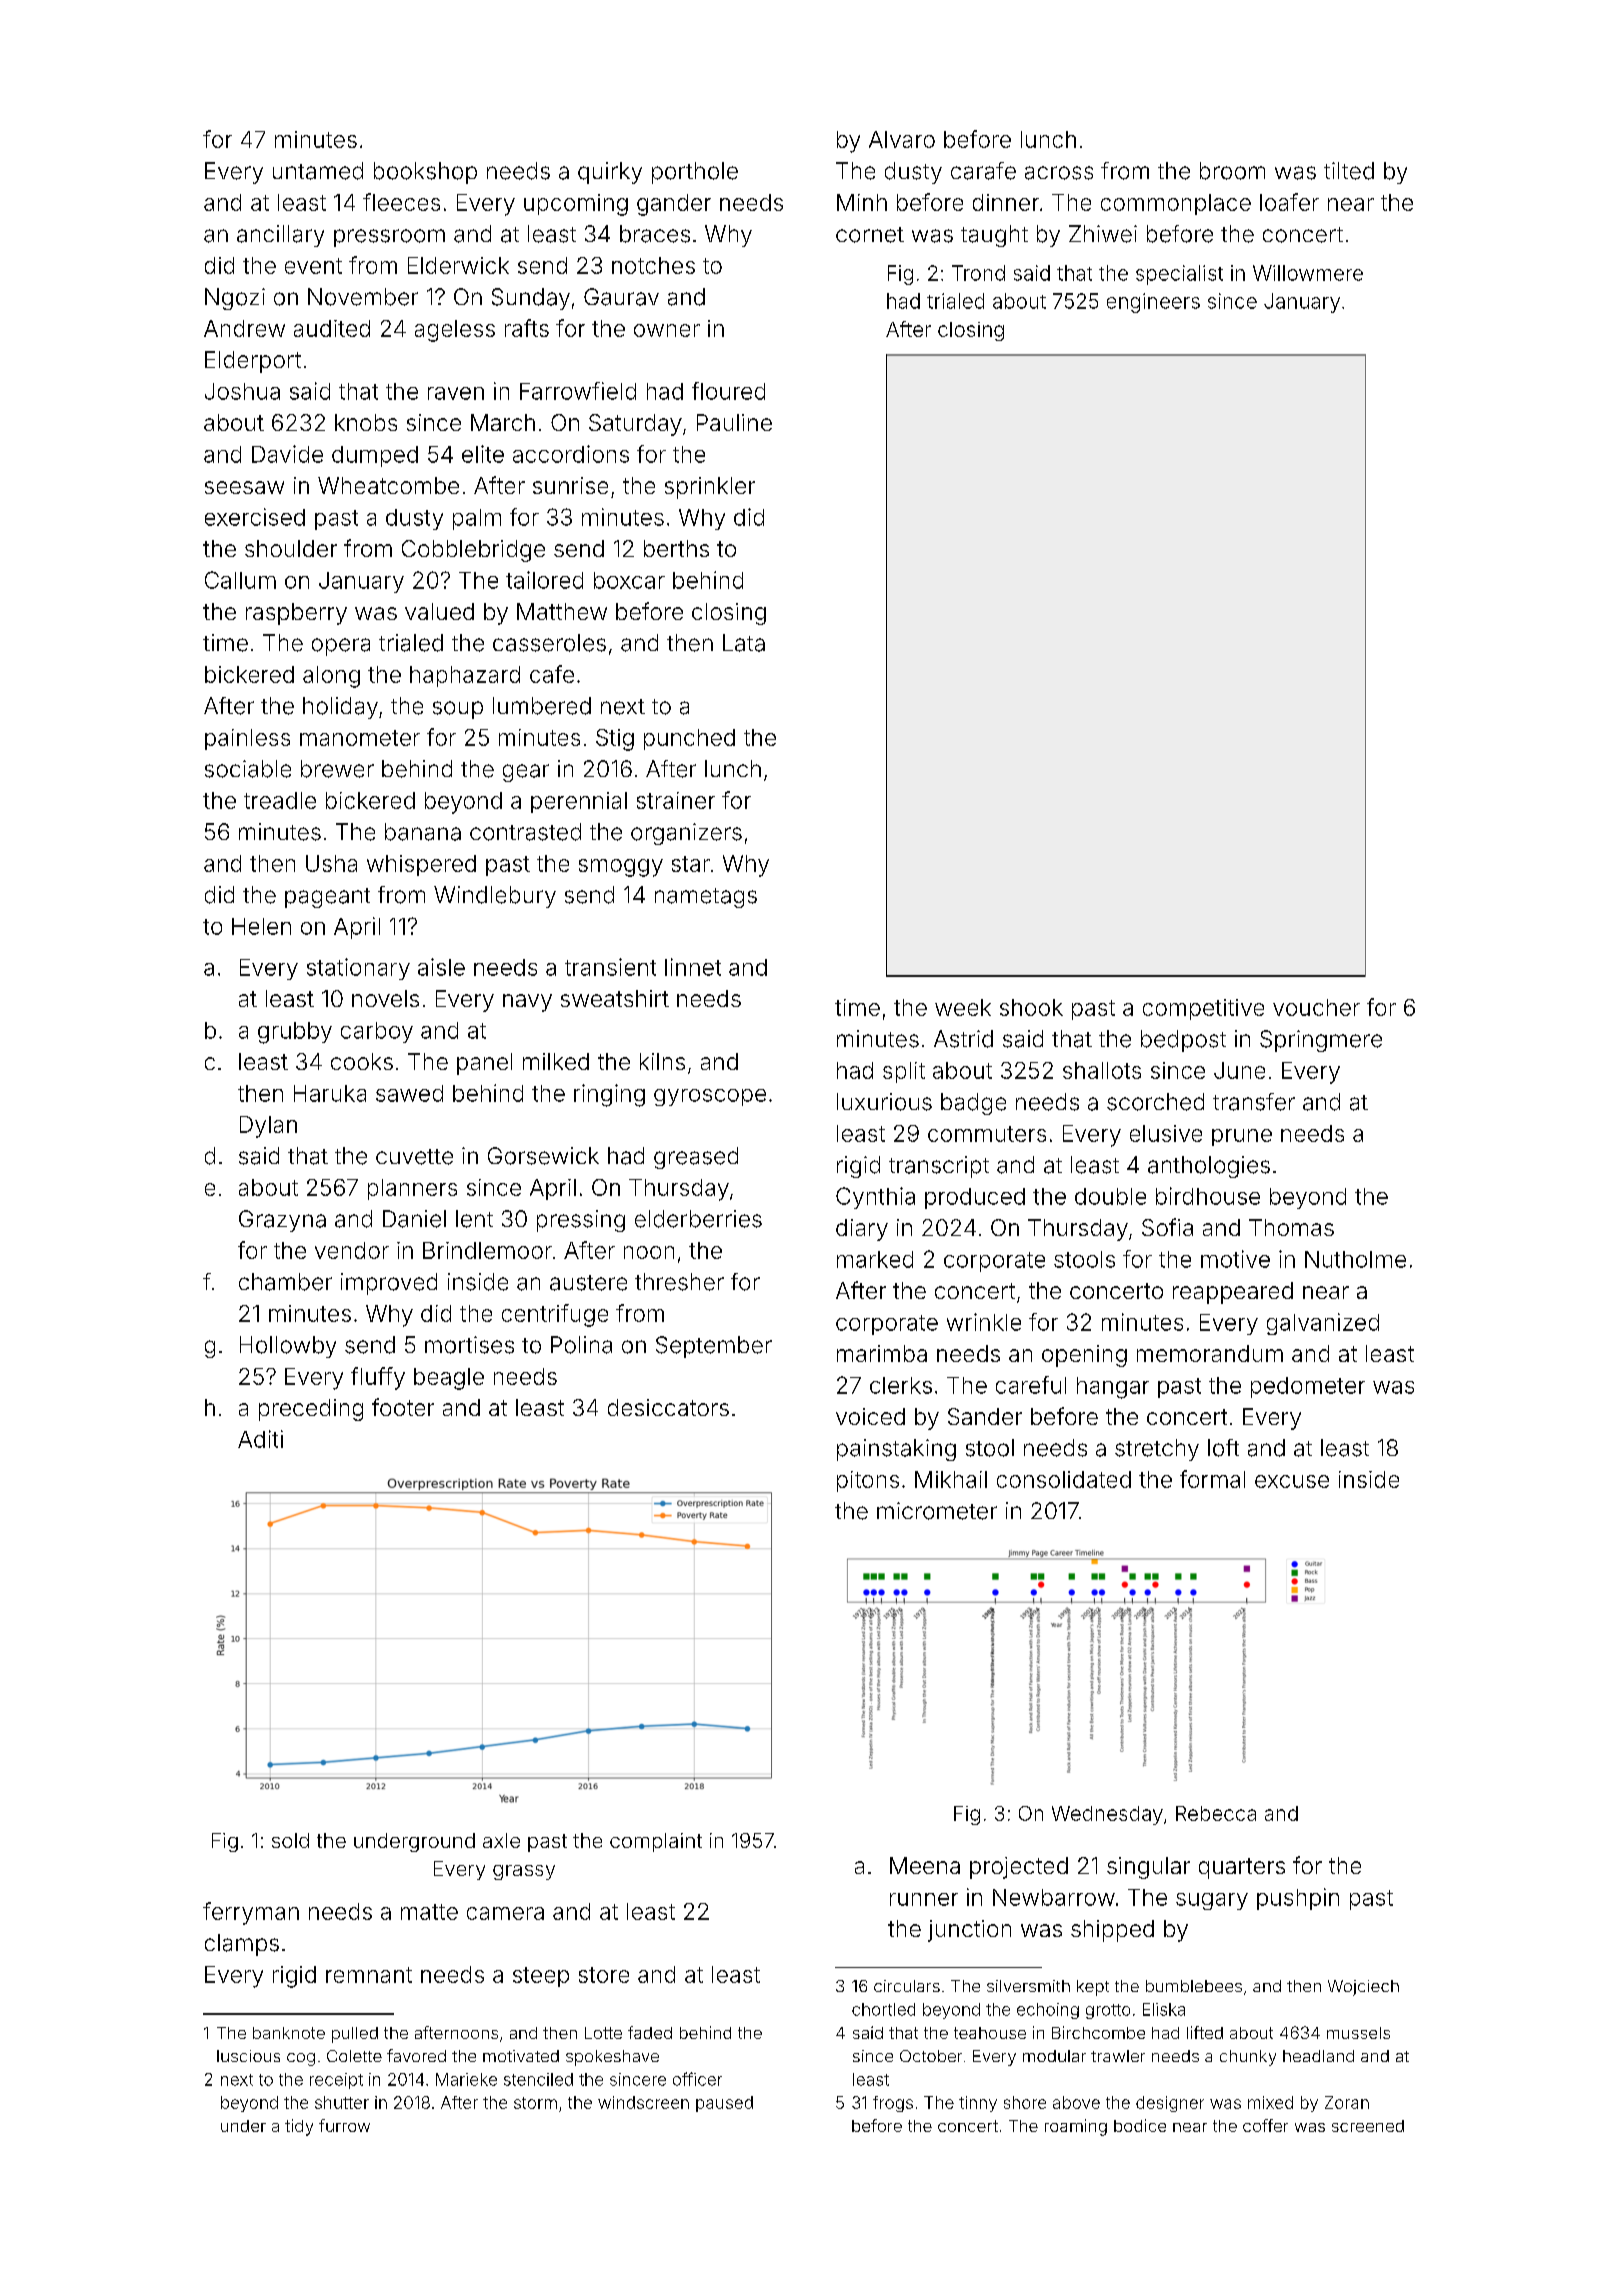 This document has height=2292, width=1620. What do you see at coordinates (668, 1407) in the document?
I see `desiccators` at bounding box center [668, 1407].
